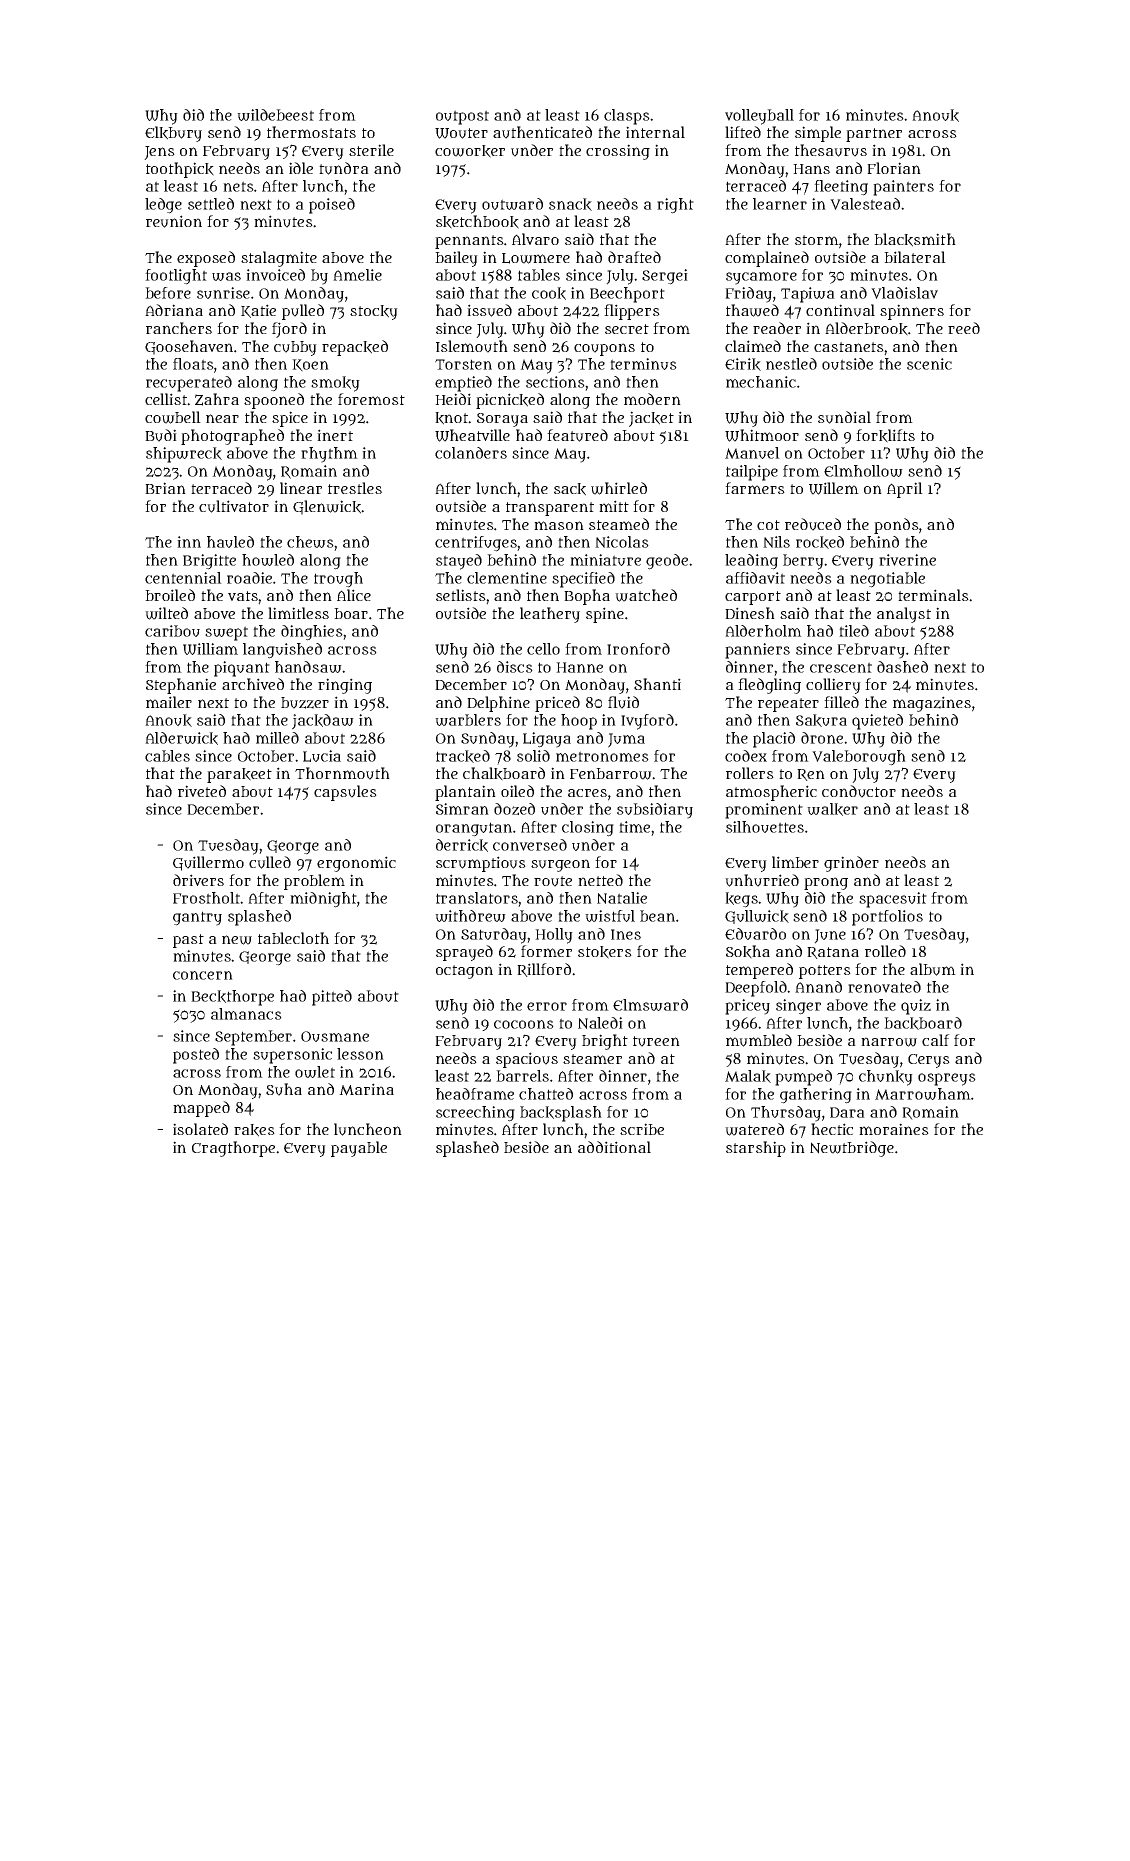  Describe the element at coordinates (200, 1129) in the screenshot. I see `isolated` at that location.
